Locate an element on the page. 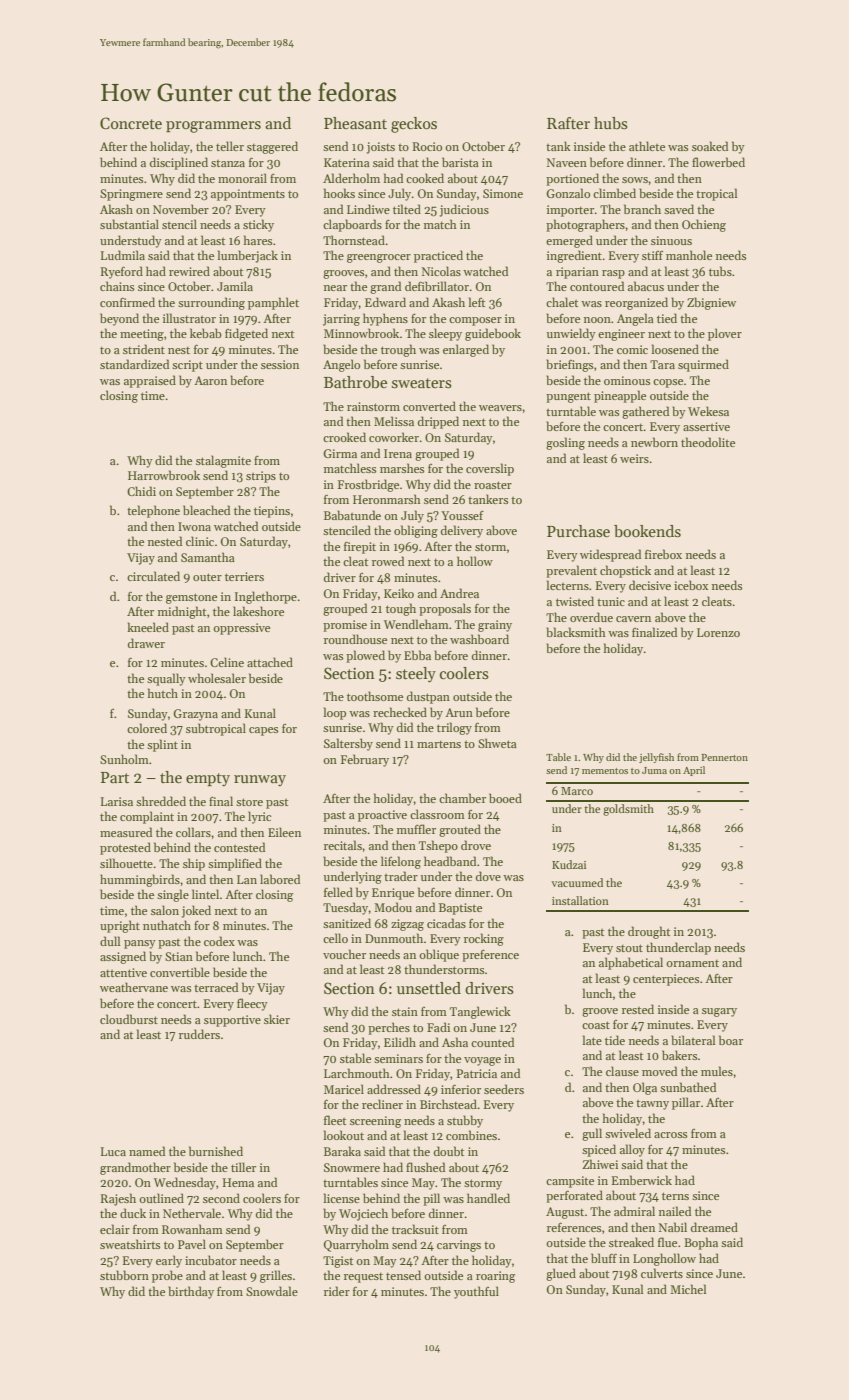  geckos is located at coordinates (414, 125).
